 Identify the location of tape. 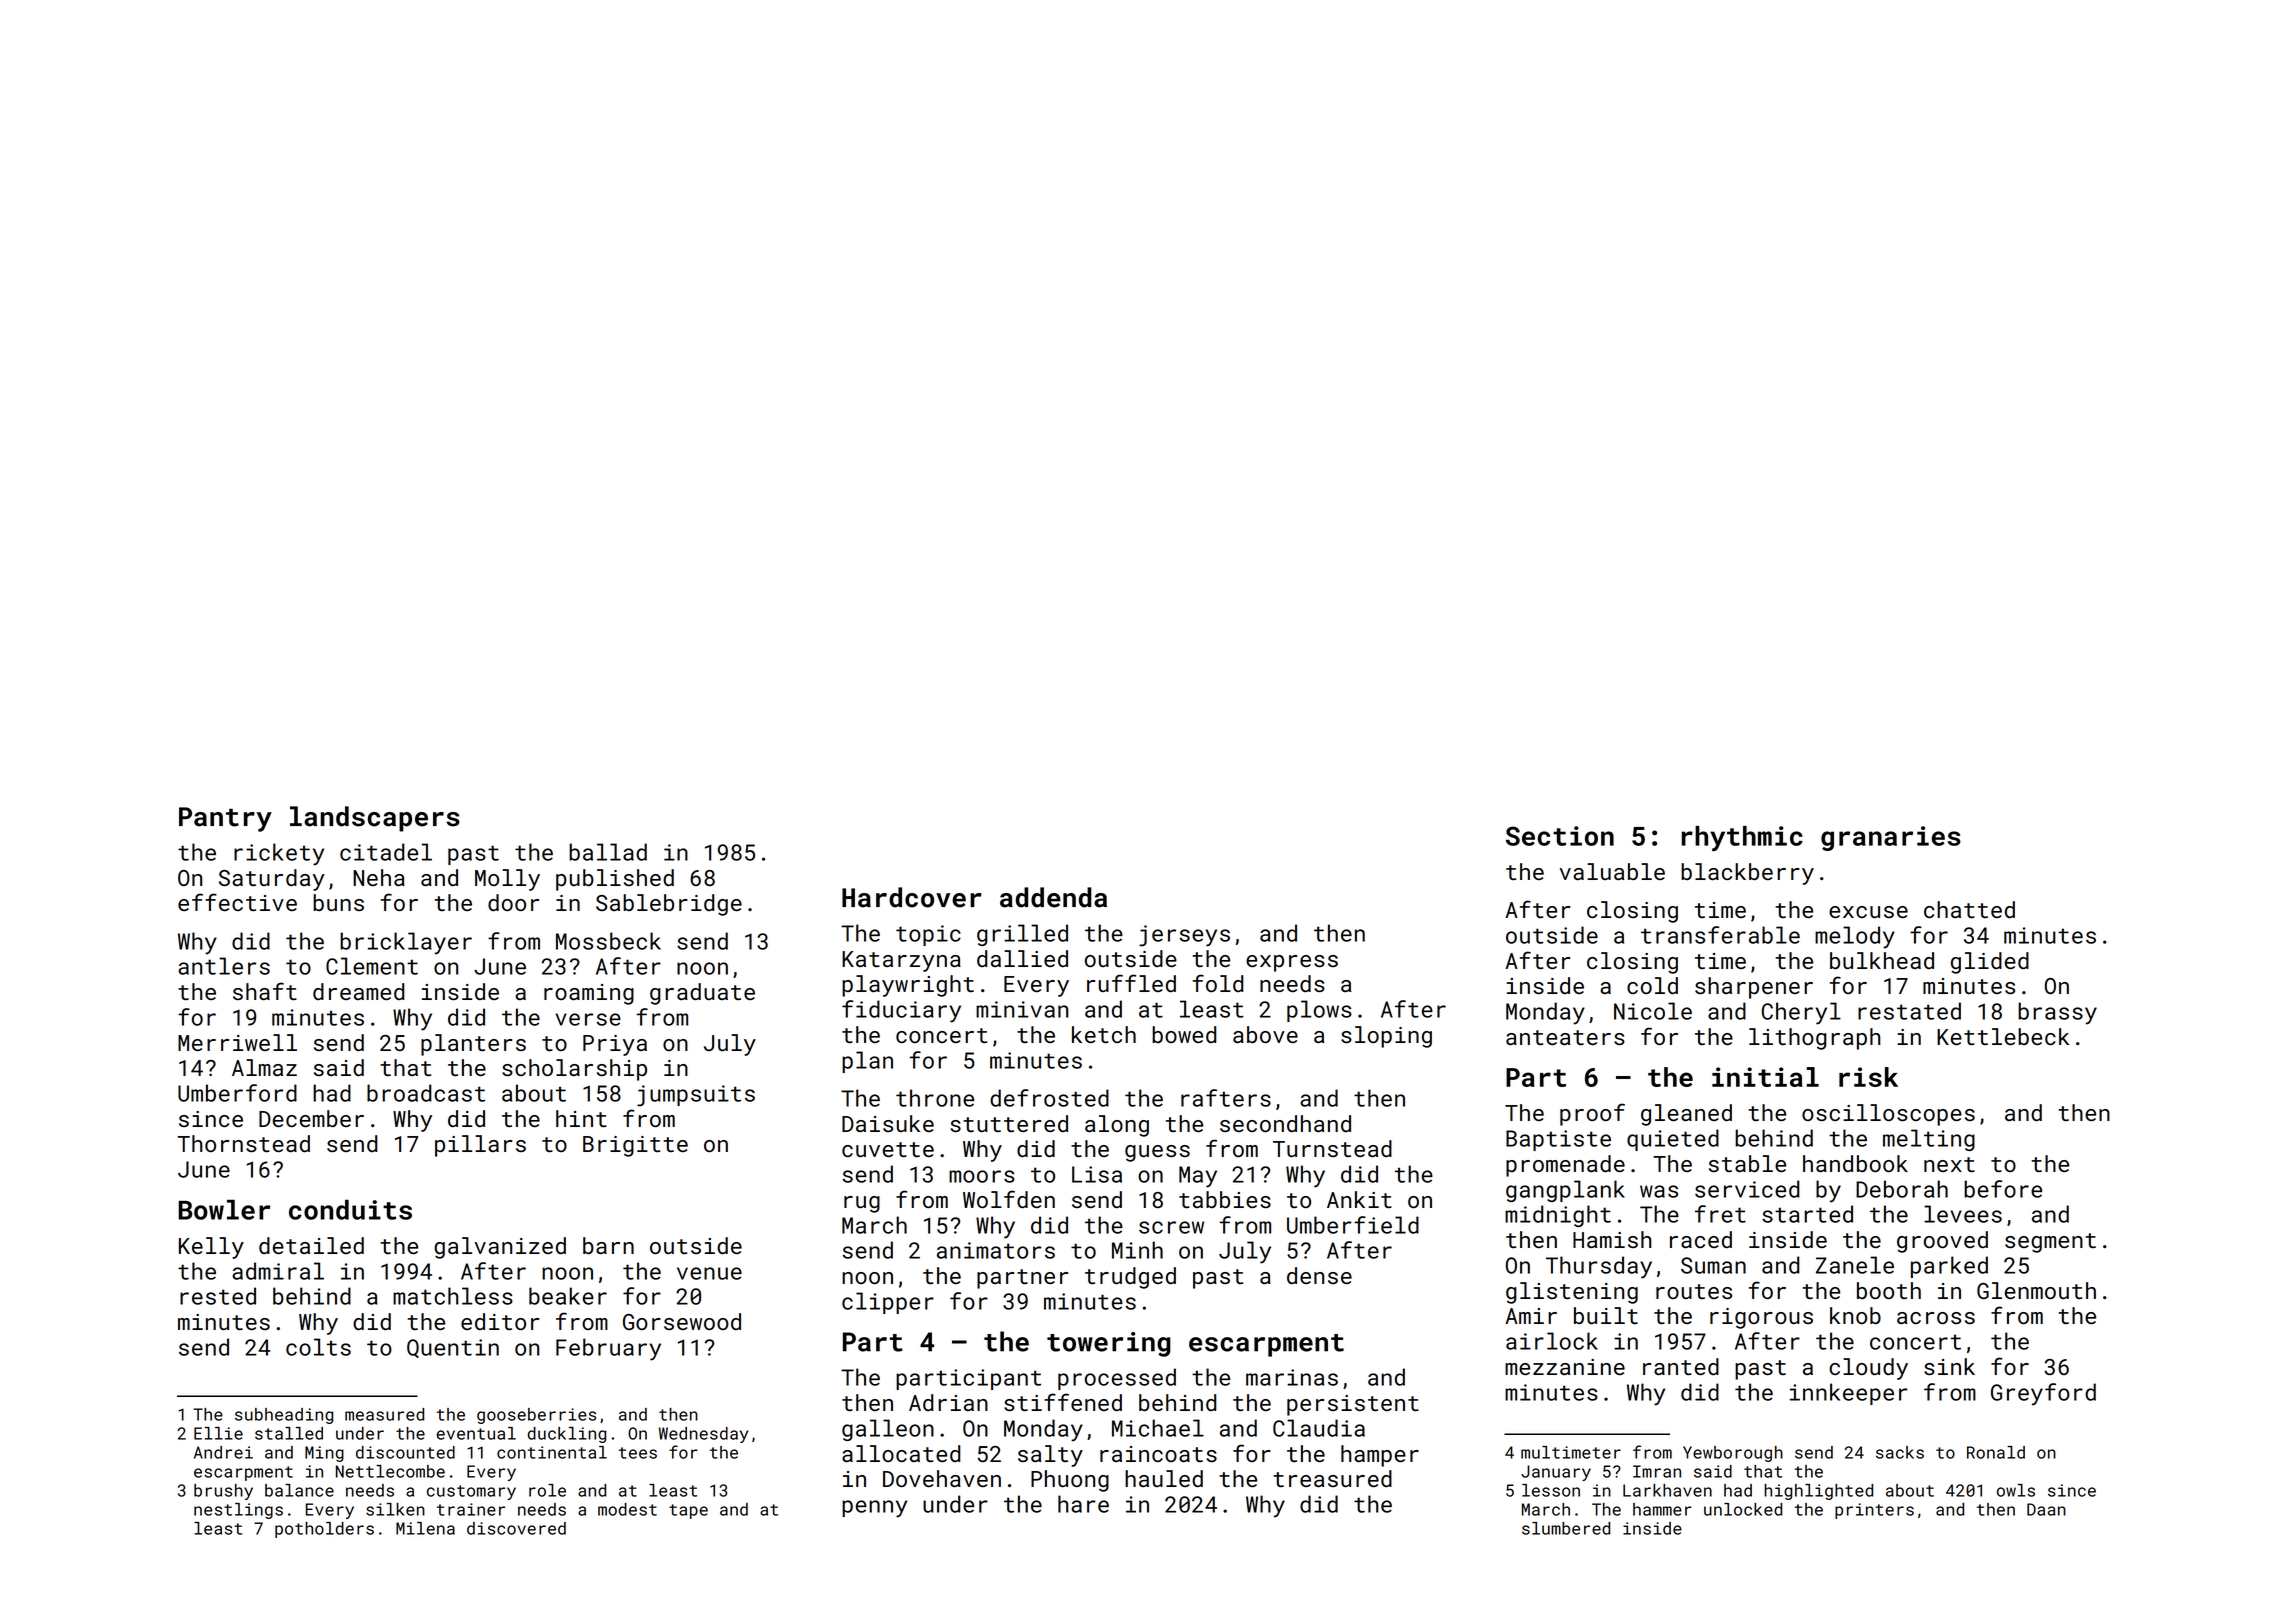
(688, 1511).
